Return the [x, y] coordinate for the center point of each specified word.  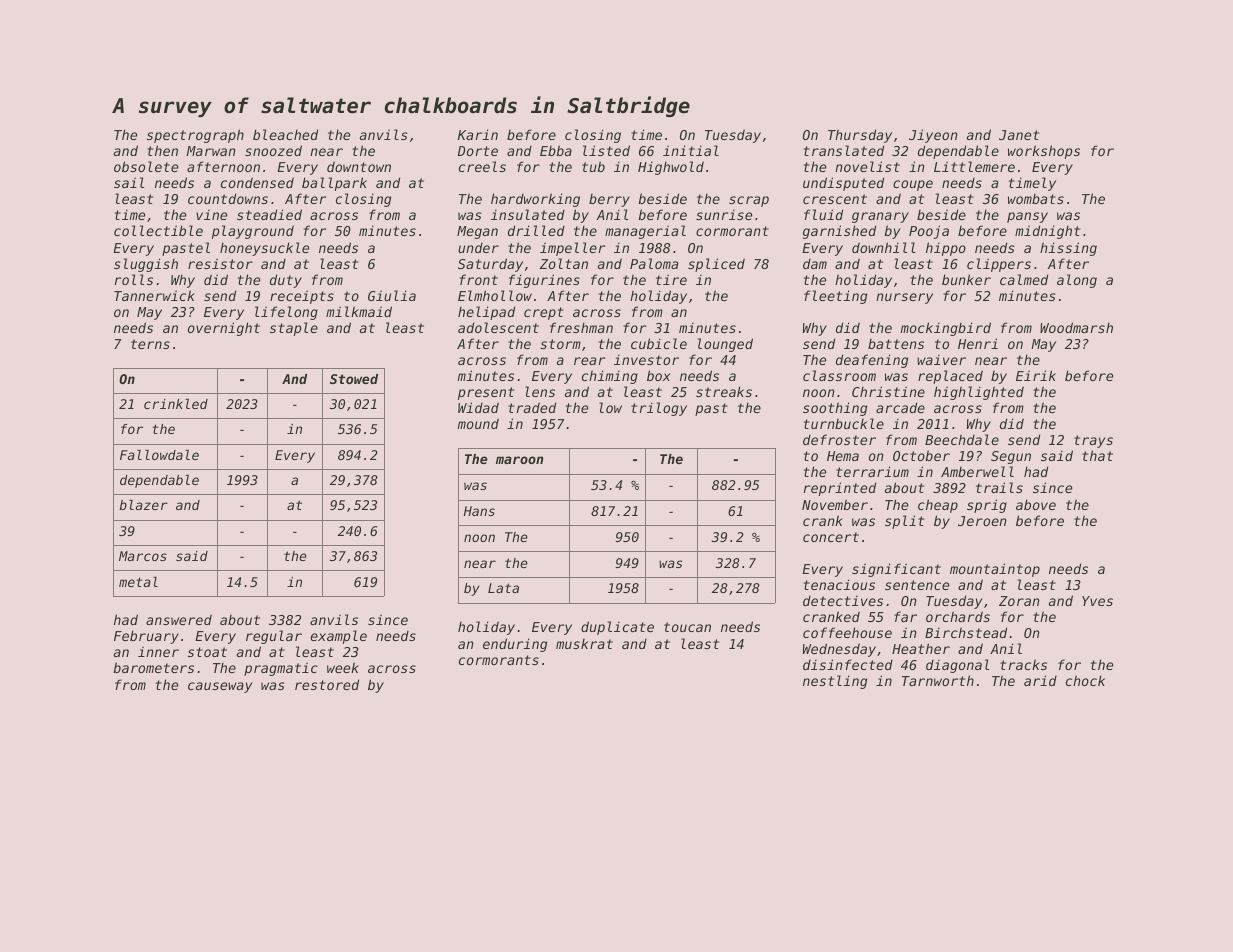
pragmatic [281, 669]
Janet [1019, 135]
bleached [285, 134]
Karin [478, 134]
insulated [528, 214]
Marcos [143, 556]
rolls [134, 279]
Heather [921, 648]
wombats [1036, 199]
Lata [503, 588]
